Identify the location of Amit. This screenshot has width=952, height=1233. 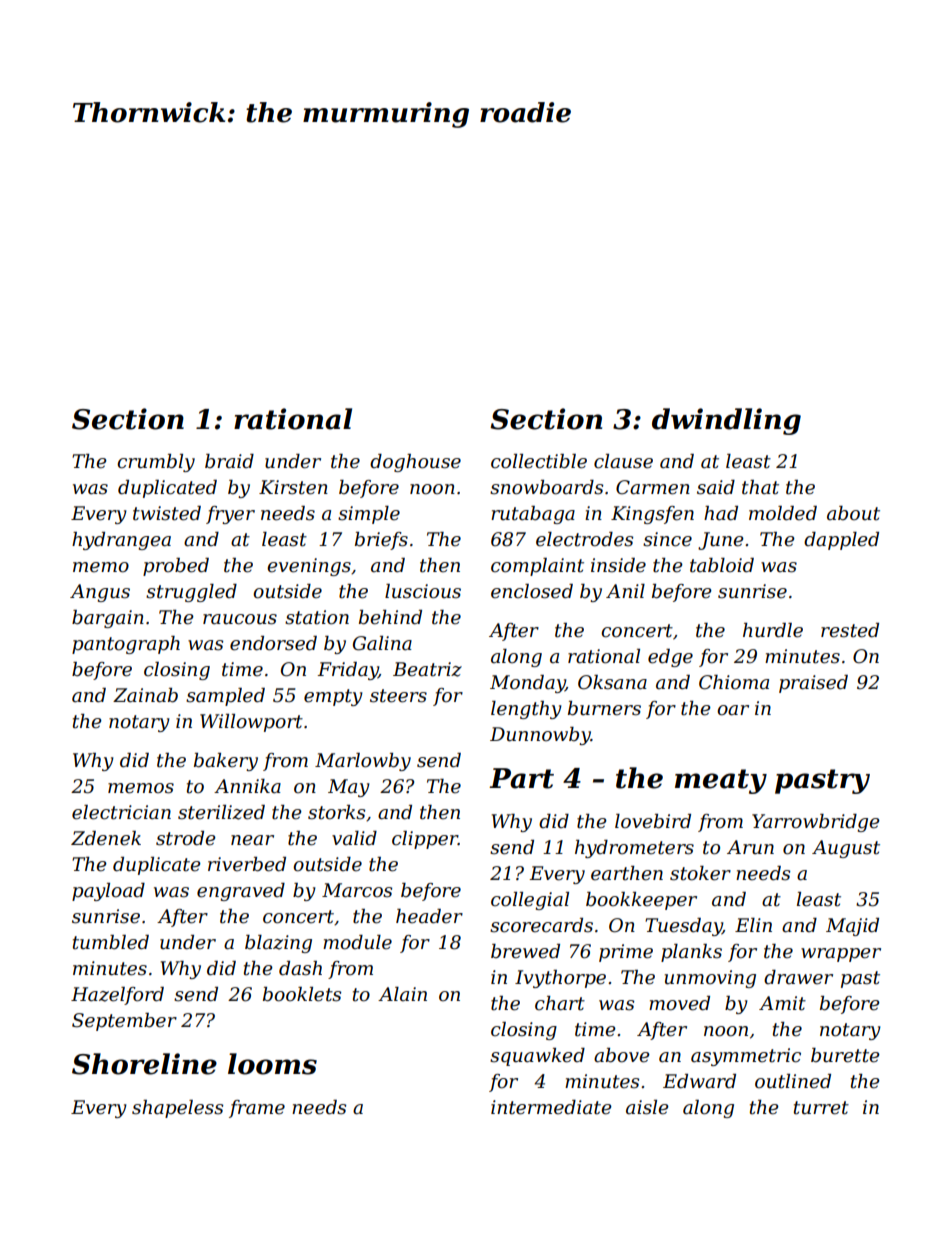
(782, 1003).
